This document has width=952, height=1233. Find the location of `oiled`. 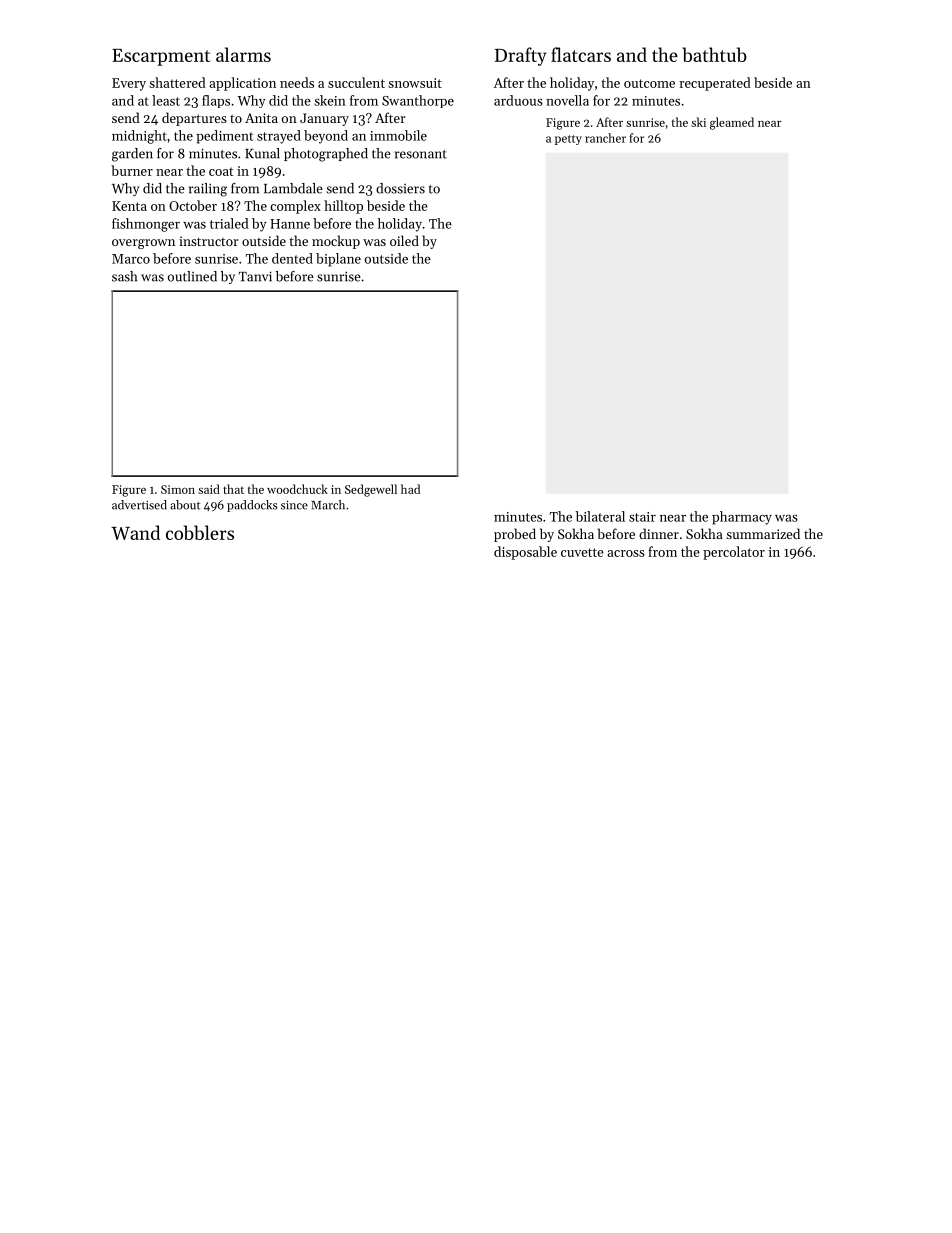

oiled is located at coordinates (404, 240).
